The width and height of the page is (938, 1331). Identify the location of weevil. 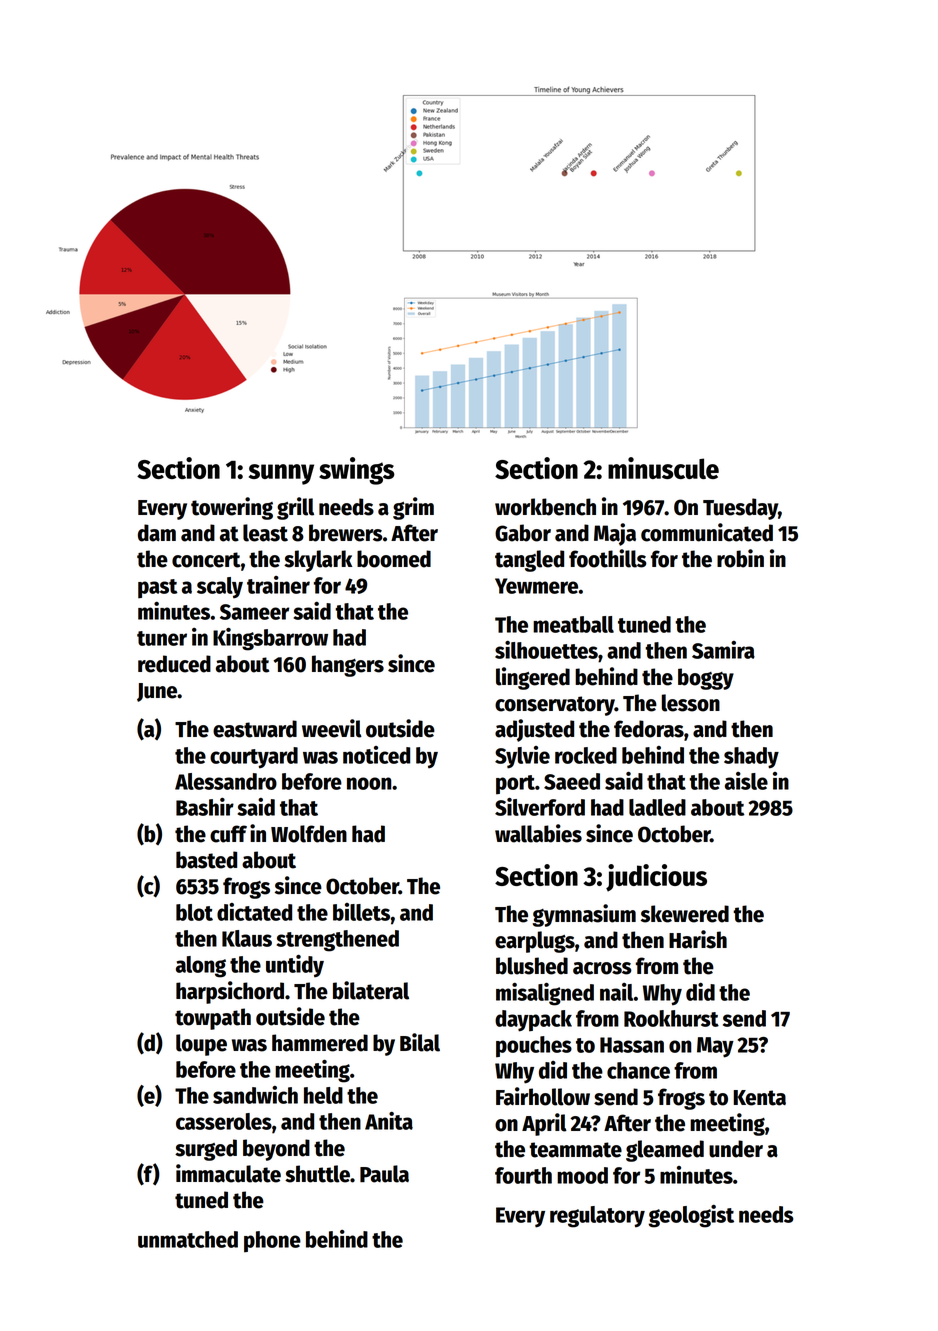
(332, 728).
